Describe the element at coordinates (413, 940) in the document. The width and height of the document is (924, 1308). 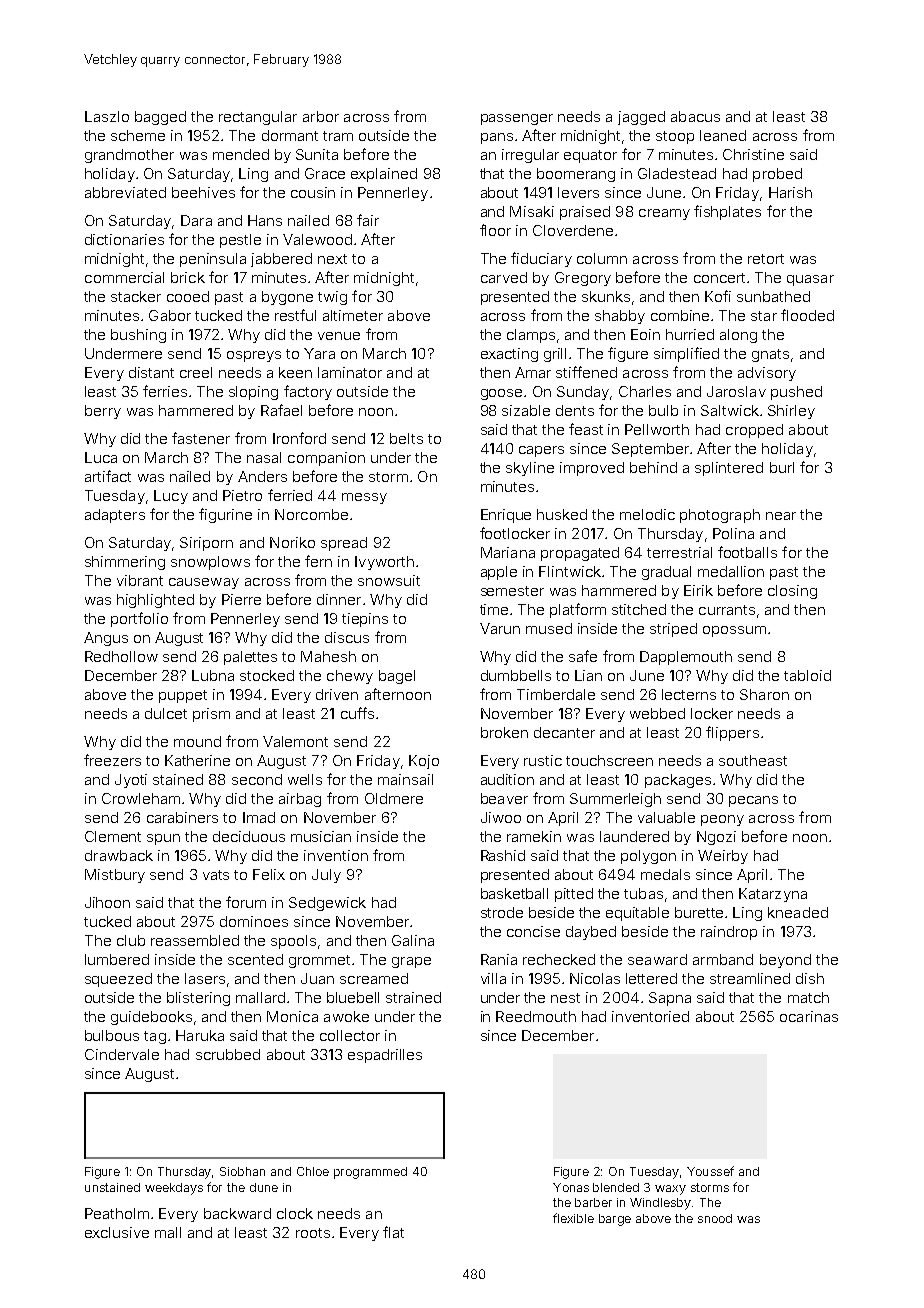
I see `Galina` at that location.
